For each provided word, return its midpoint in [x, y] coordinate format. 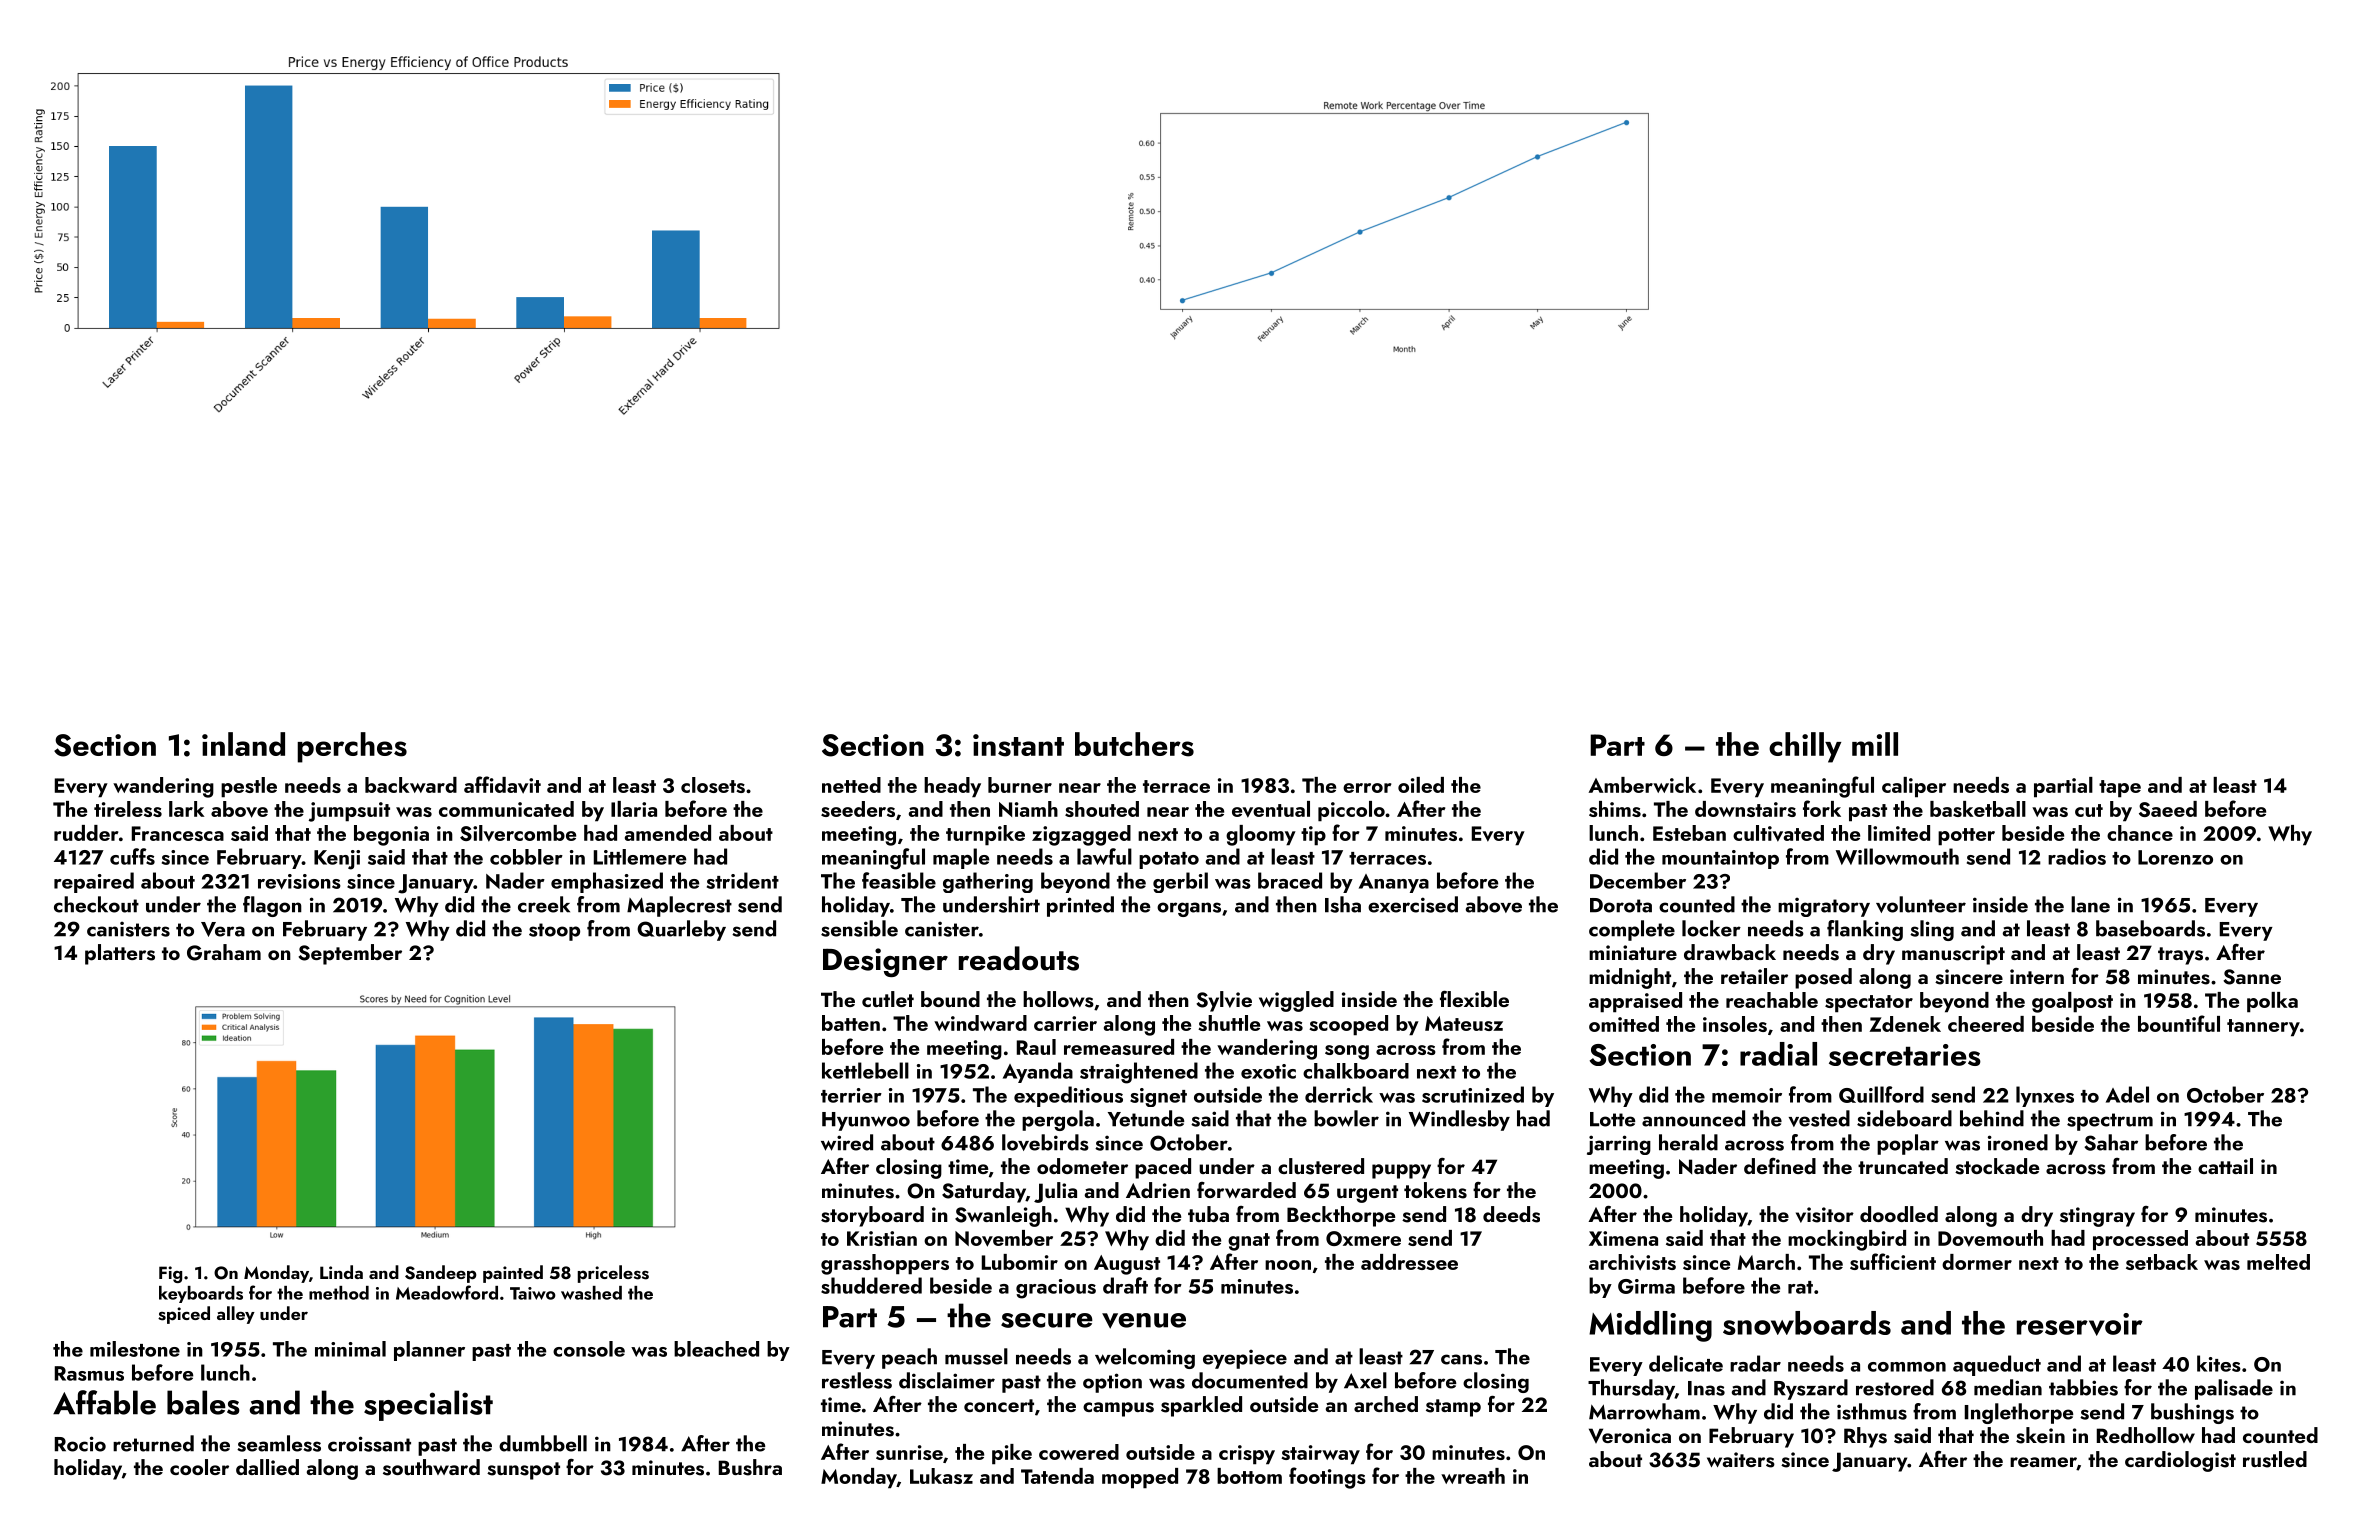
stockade [1997, 1166]
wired [847, 1142]
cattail [2225, 1166]
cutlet [888, 999]
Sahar [2111, 1142]
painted [513, 1274]
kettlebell [865, 1070]
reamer [2043, 1463]
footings [1327, 1478]
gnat [1249, 1242]
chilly [1805, 747]
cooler [199, 1467]
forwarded [1246, 1190]
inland [243, 744]
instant [1018, 745]
